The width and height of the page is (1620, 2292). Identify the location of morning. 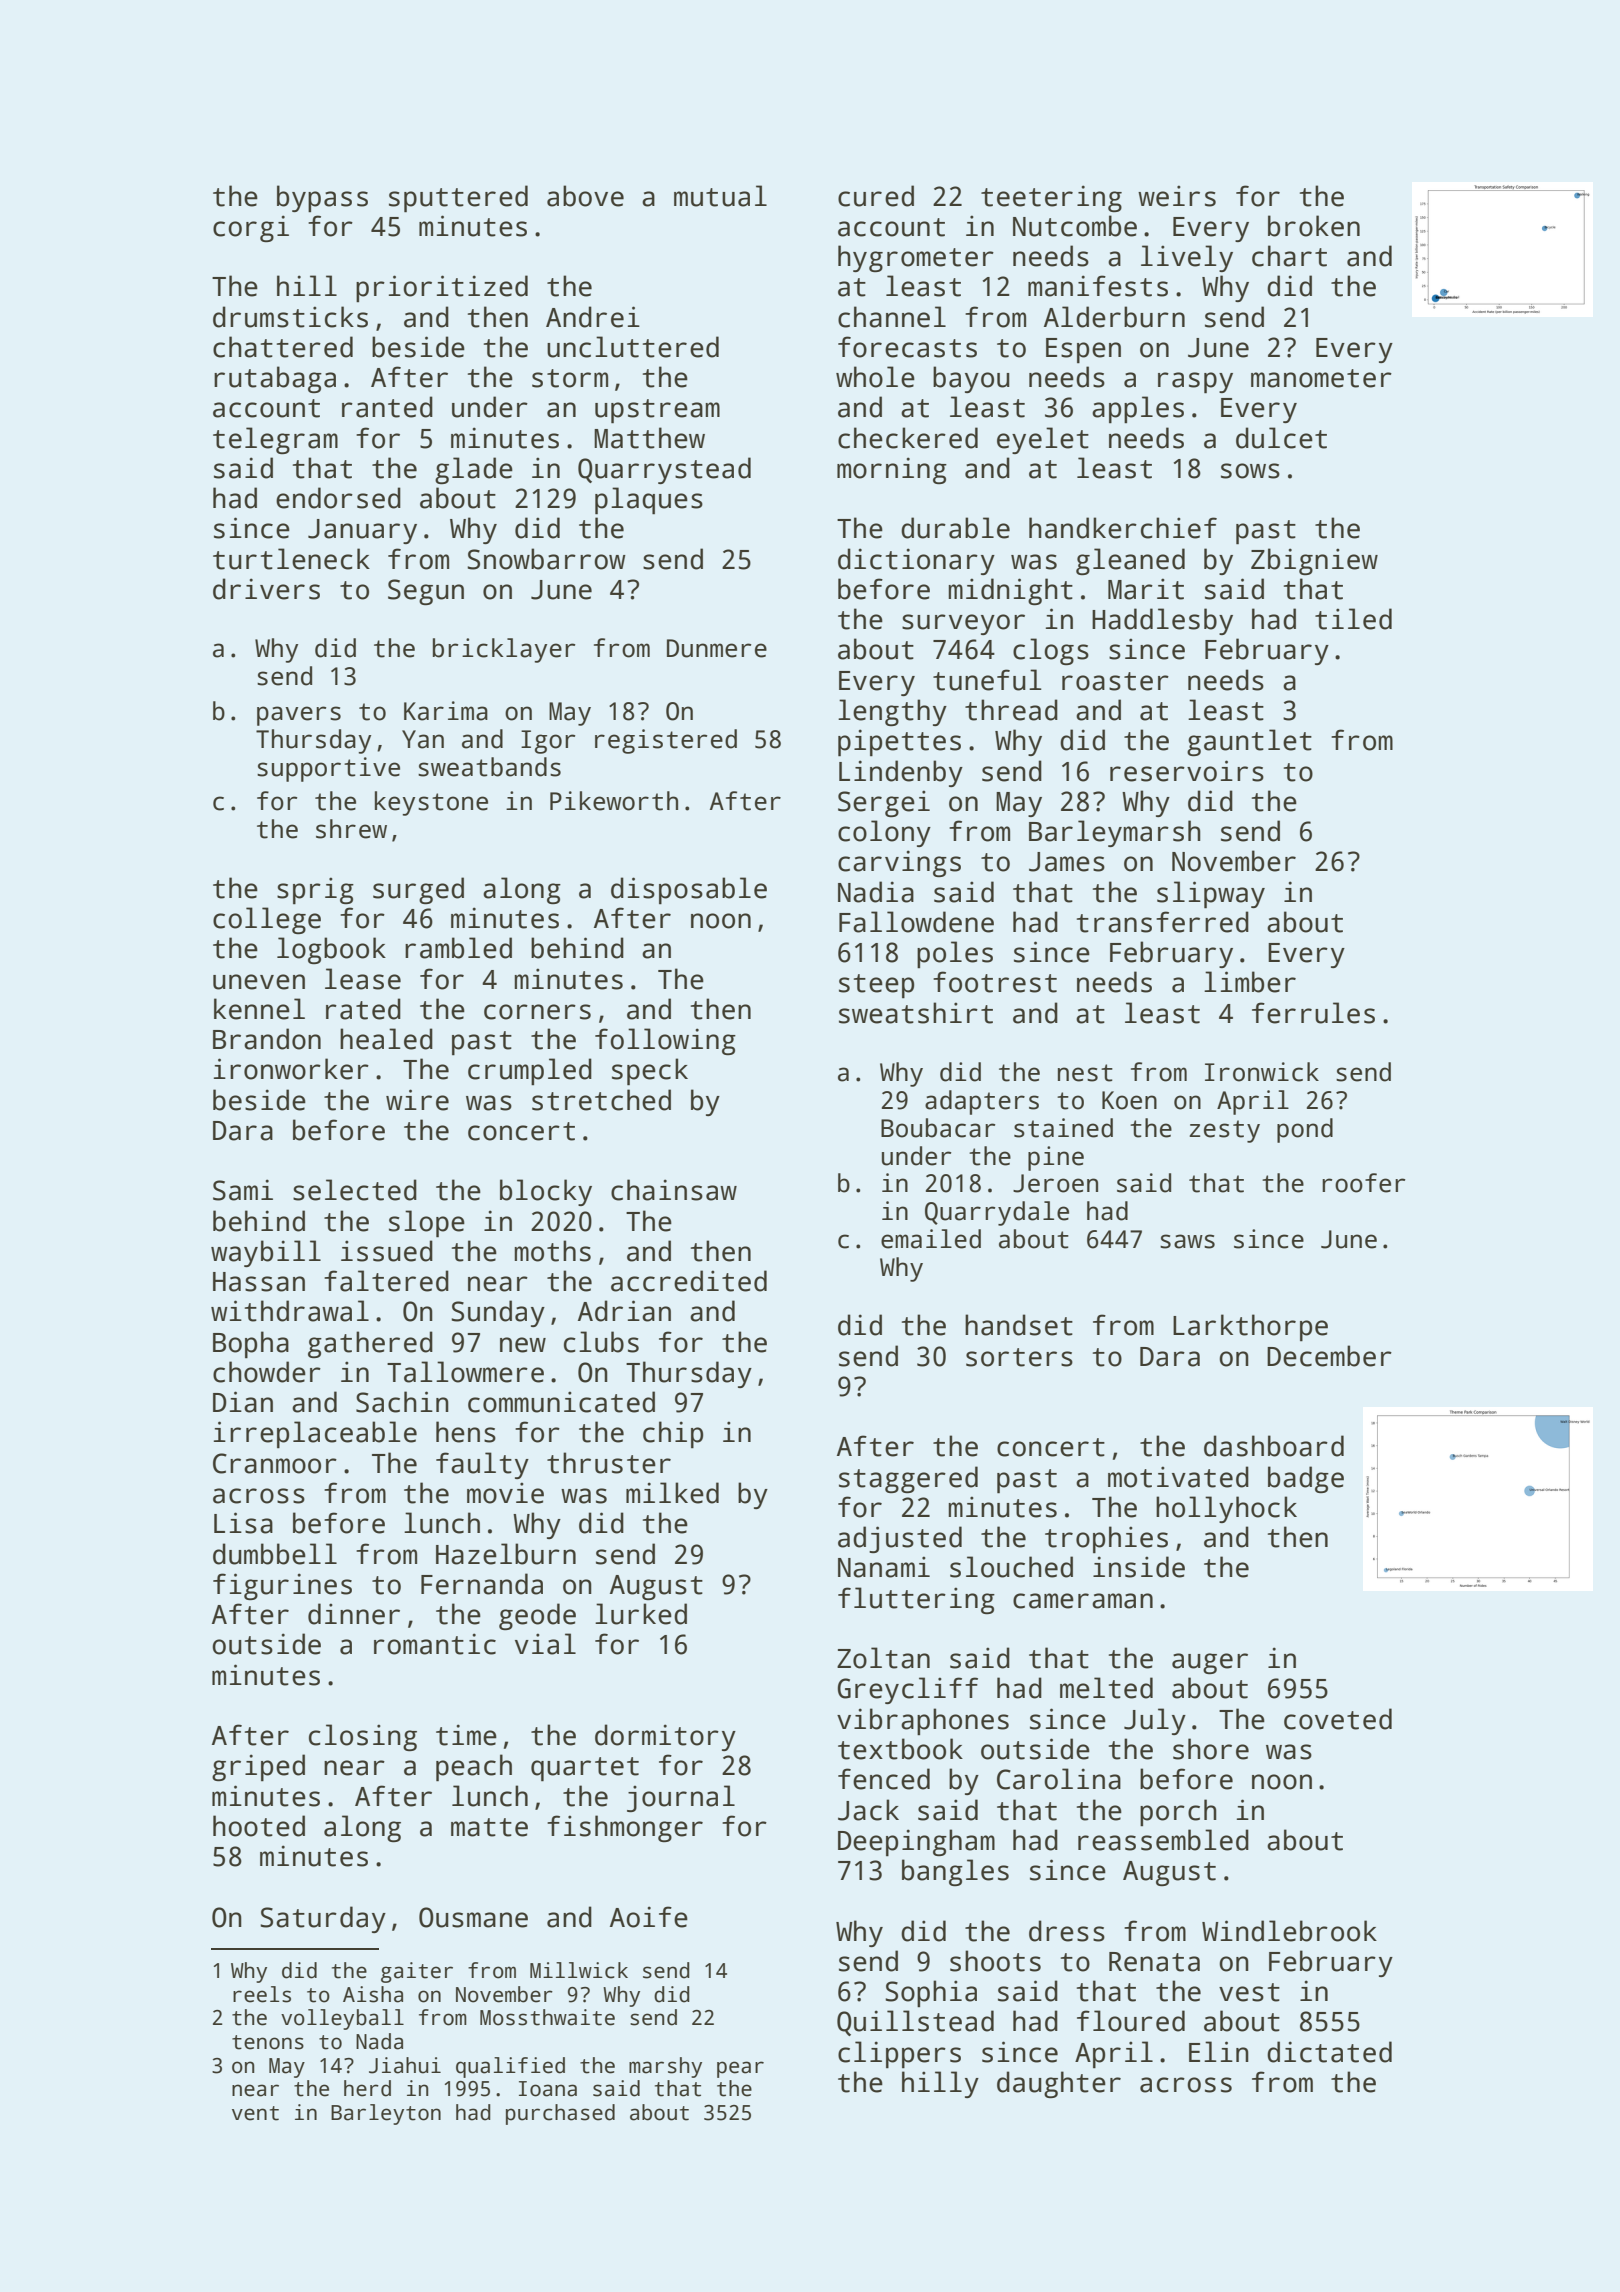
(892, 470).
